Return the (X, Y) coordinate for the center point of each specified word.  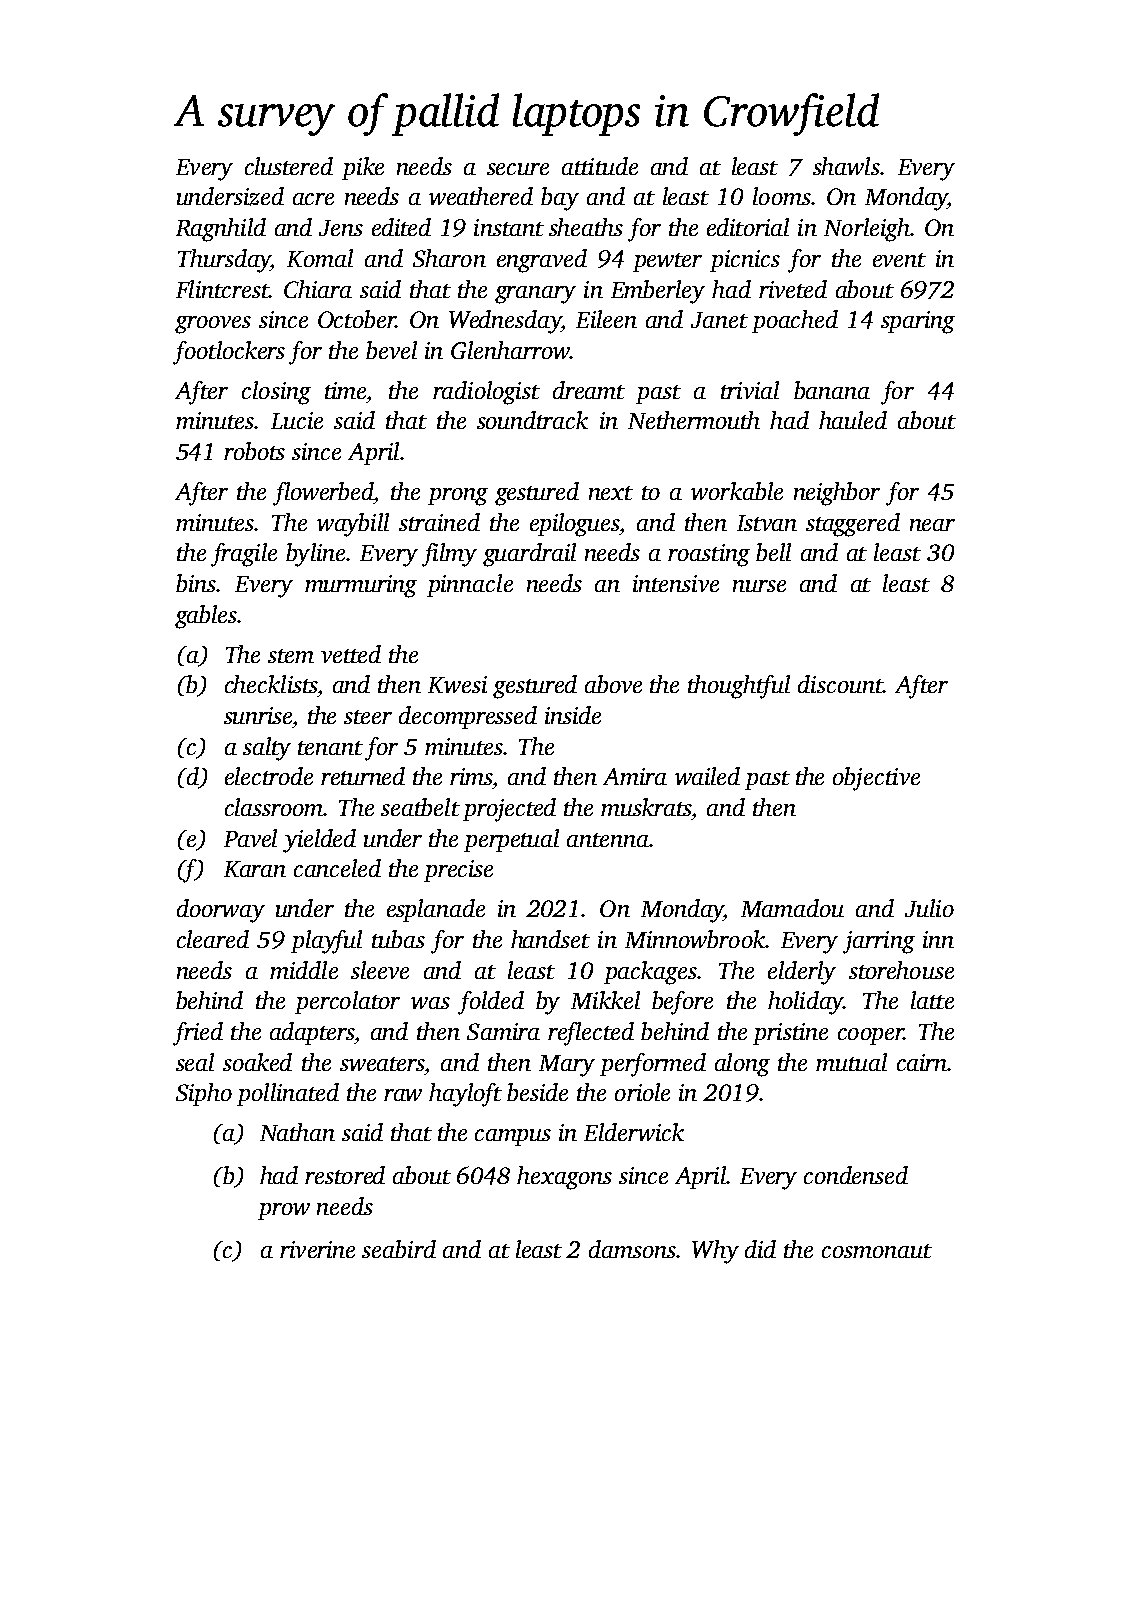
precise (458, 871)
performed (653, 1065)
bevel (391, 350)
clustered (289, 166)
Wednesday (505, 322)
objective (876, 779)
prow (284, 1211)
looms (782, 196)
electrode (269, 776)
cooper (870, 1036)
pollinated (288, 1094)
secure (518, 169)
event (899, 260)
